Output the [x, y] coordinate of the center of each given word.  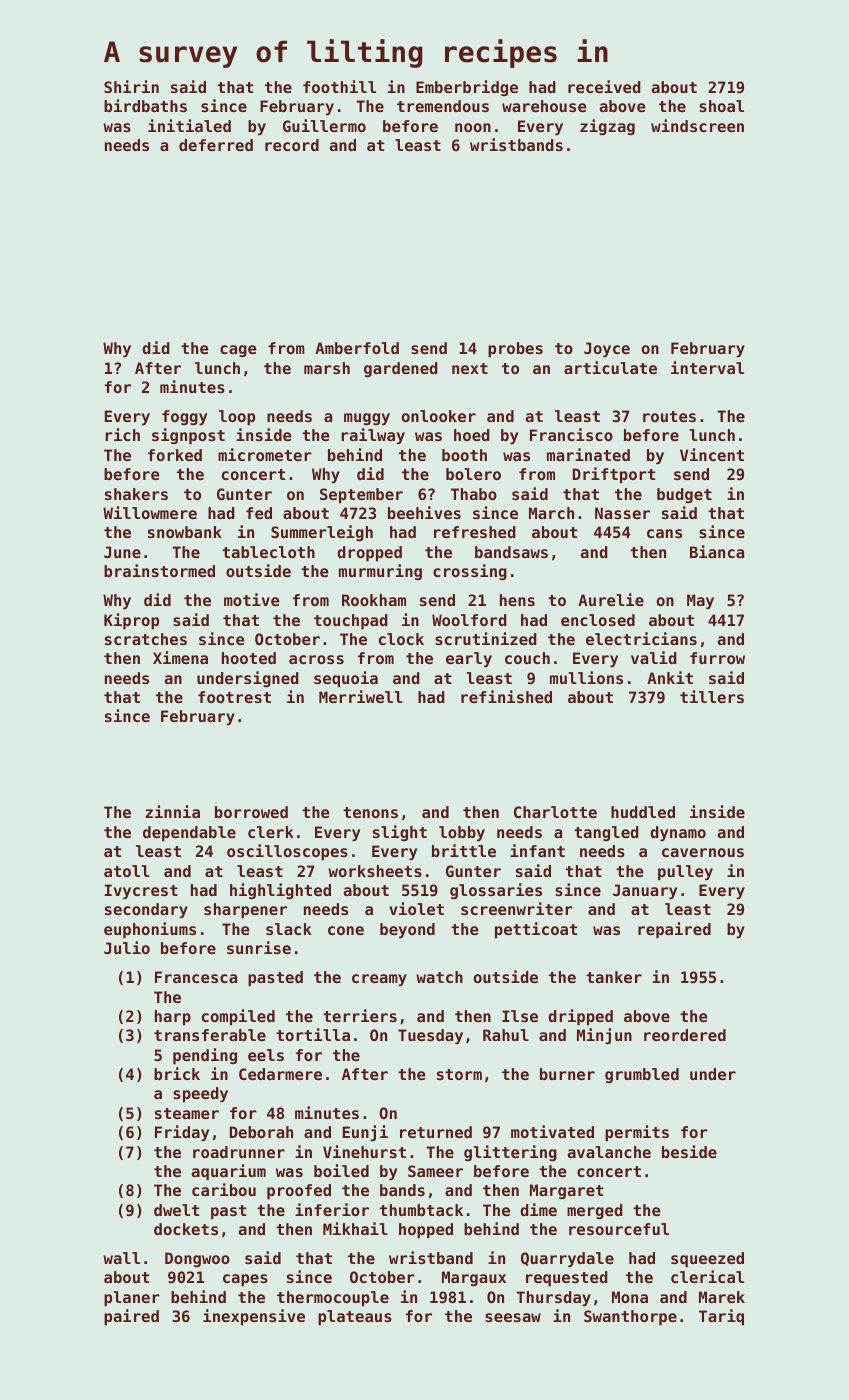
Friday [182, 1133]
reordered [685, 1035]
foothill [339, 86]
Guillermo [324, 125]
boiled [341, 1170]
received [604, 86]
